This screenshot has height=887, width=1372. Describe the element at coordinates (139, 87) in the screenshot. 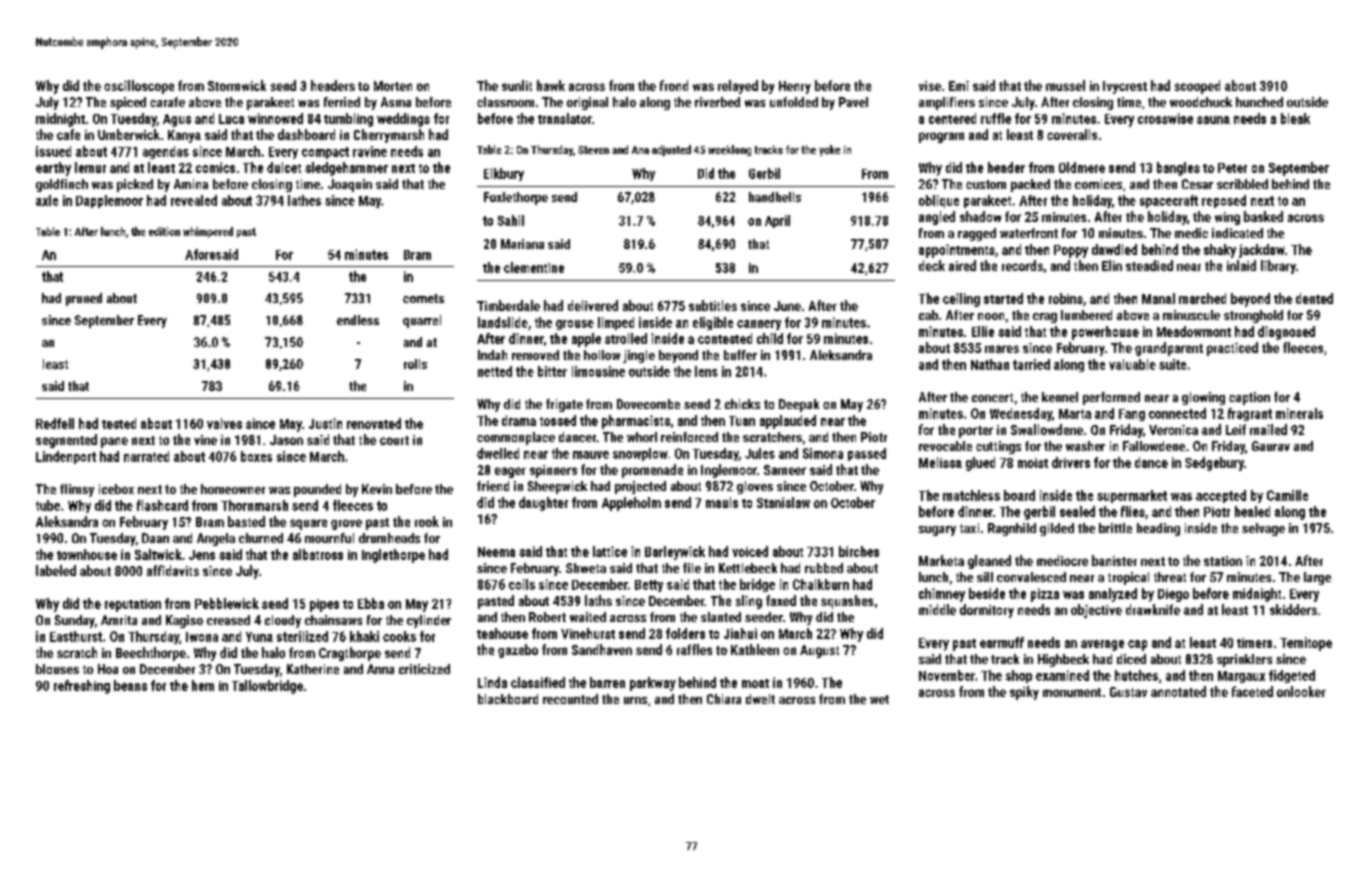

I see `oscilloscope` at that location.
